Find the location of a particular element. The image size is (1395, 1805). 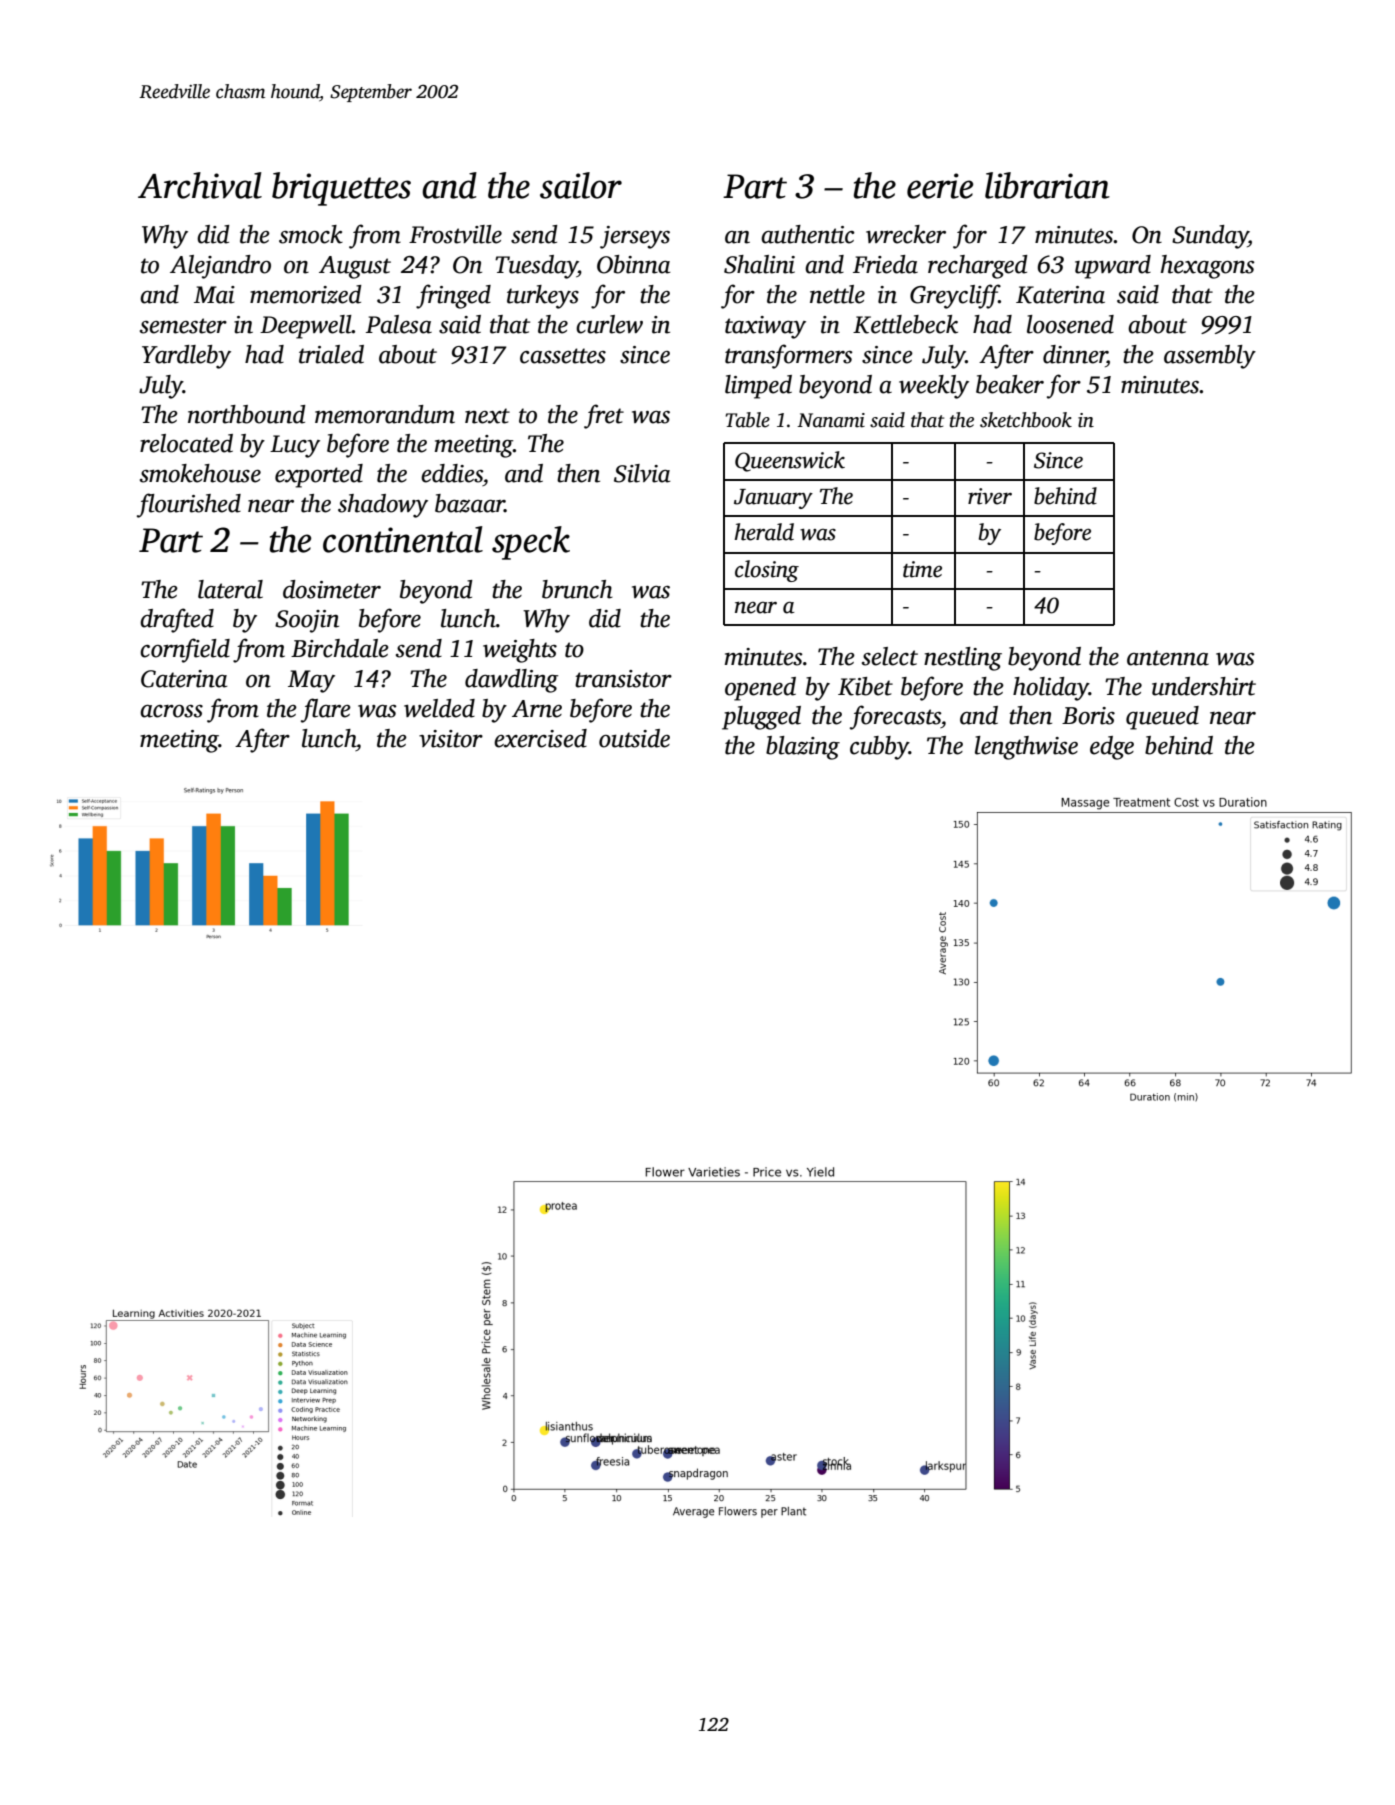

Frieda is located at coordinates (885, 264).
